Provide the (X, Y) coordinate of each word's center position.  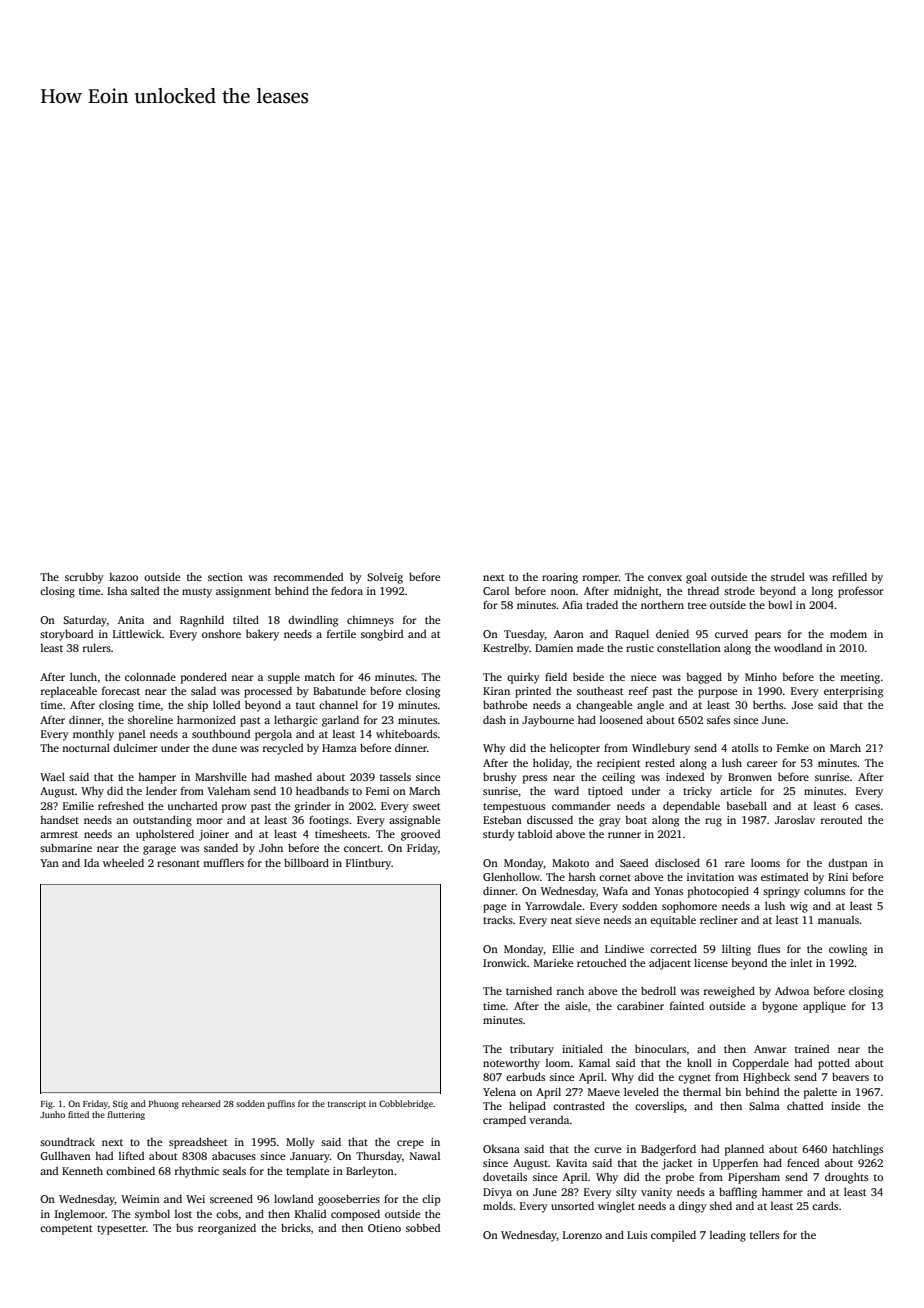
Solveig (385, 578)
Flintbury (368, 864)
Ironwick (505, 962)
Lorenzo (582, 1235)
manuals (838, 920)
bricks (296, 1227)
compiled (673, 1236)
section (225, 577)
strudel (788, 576)
